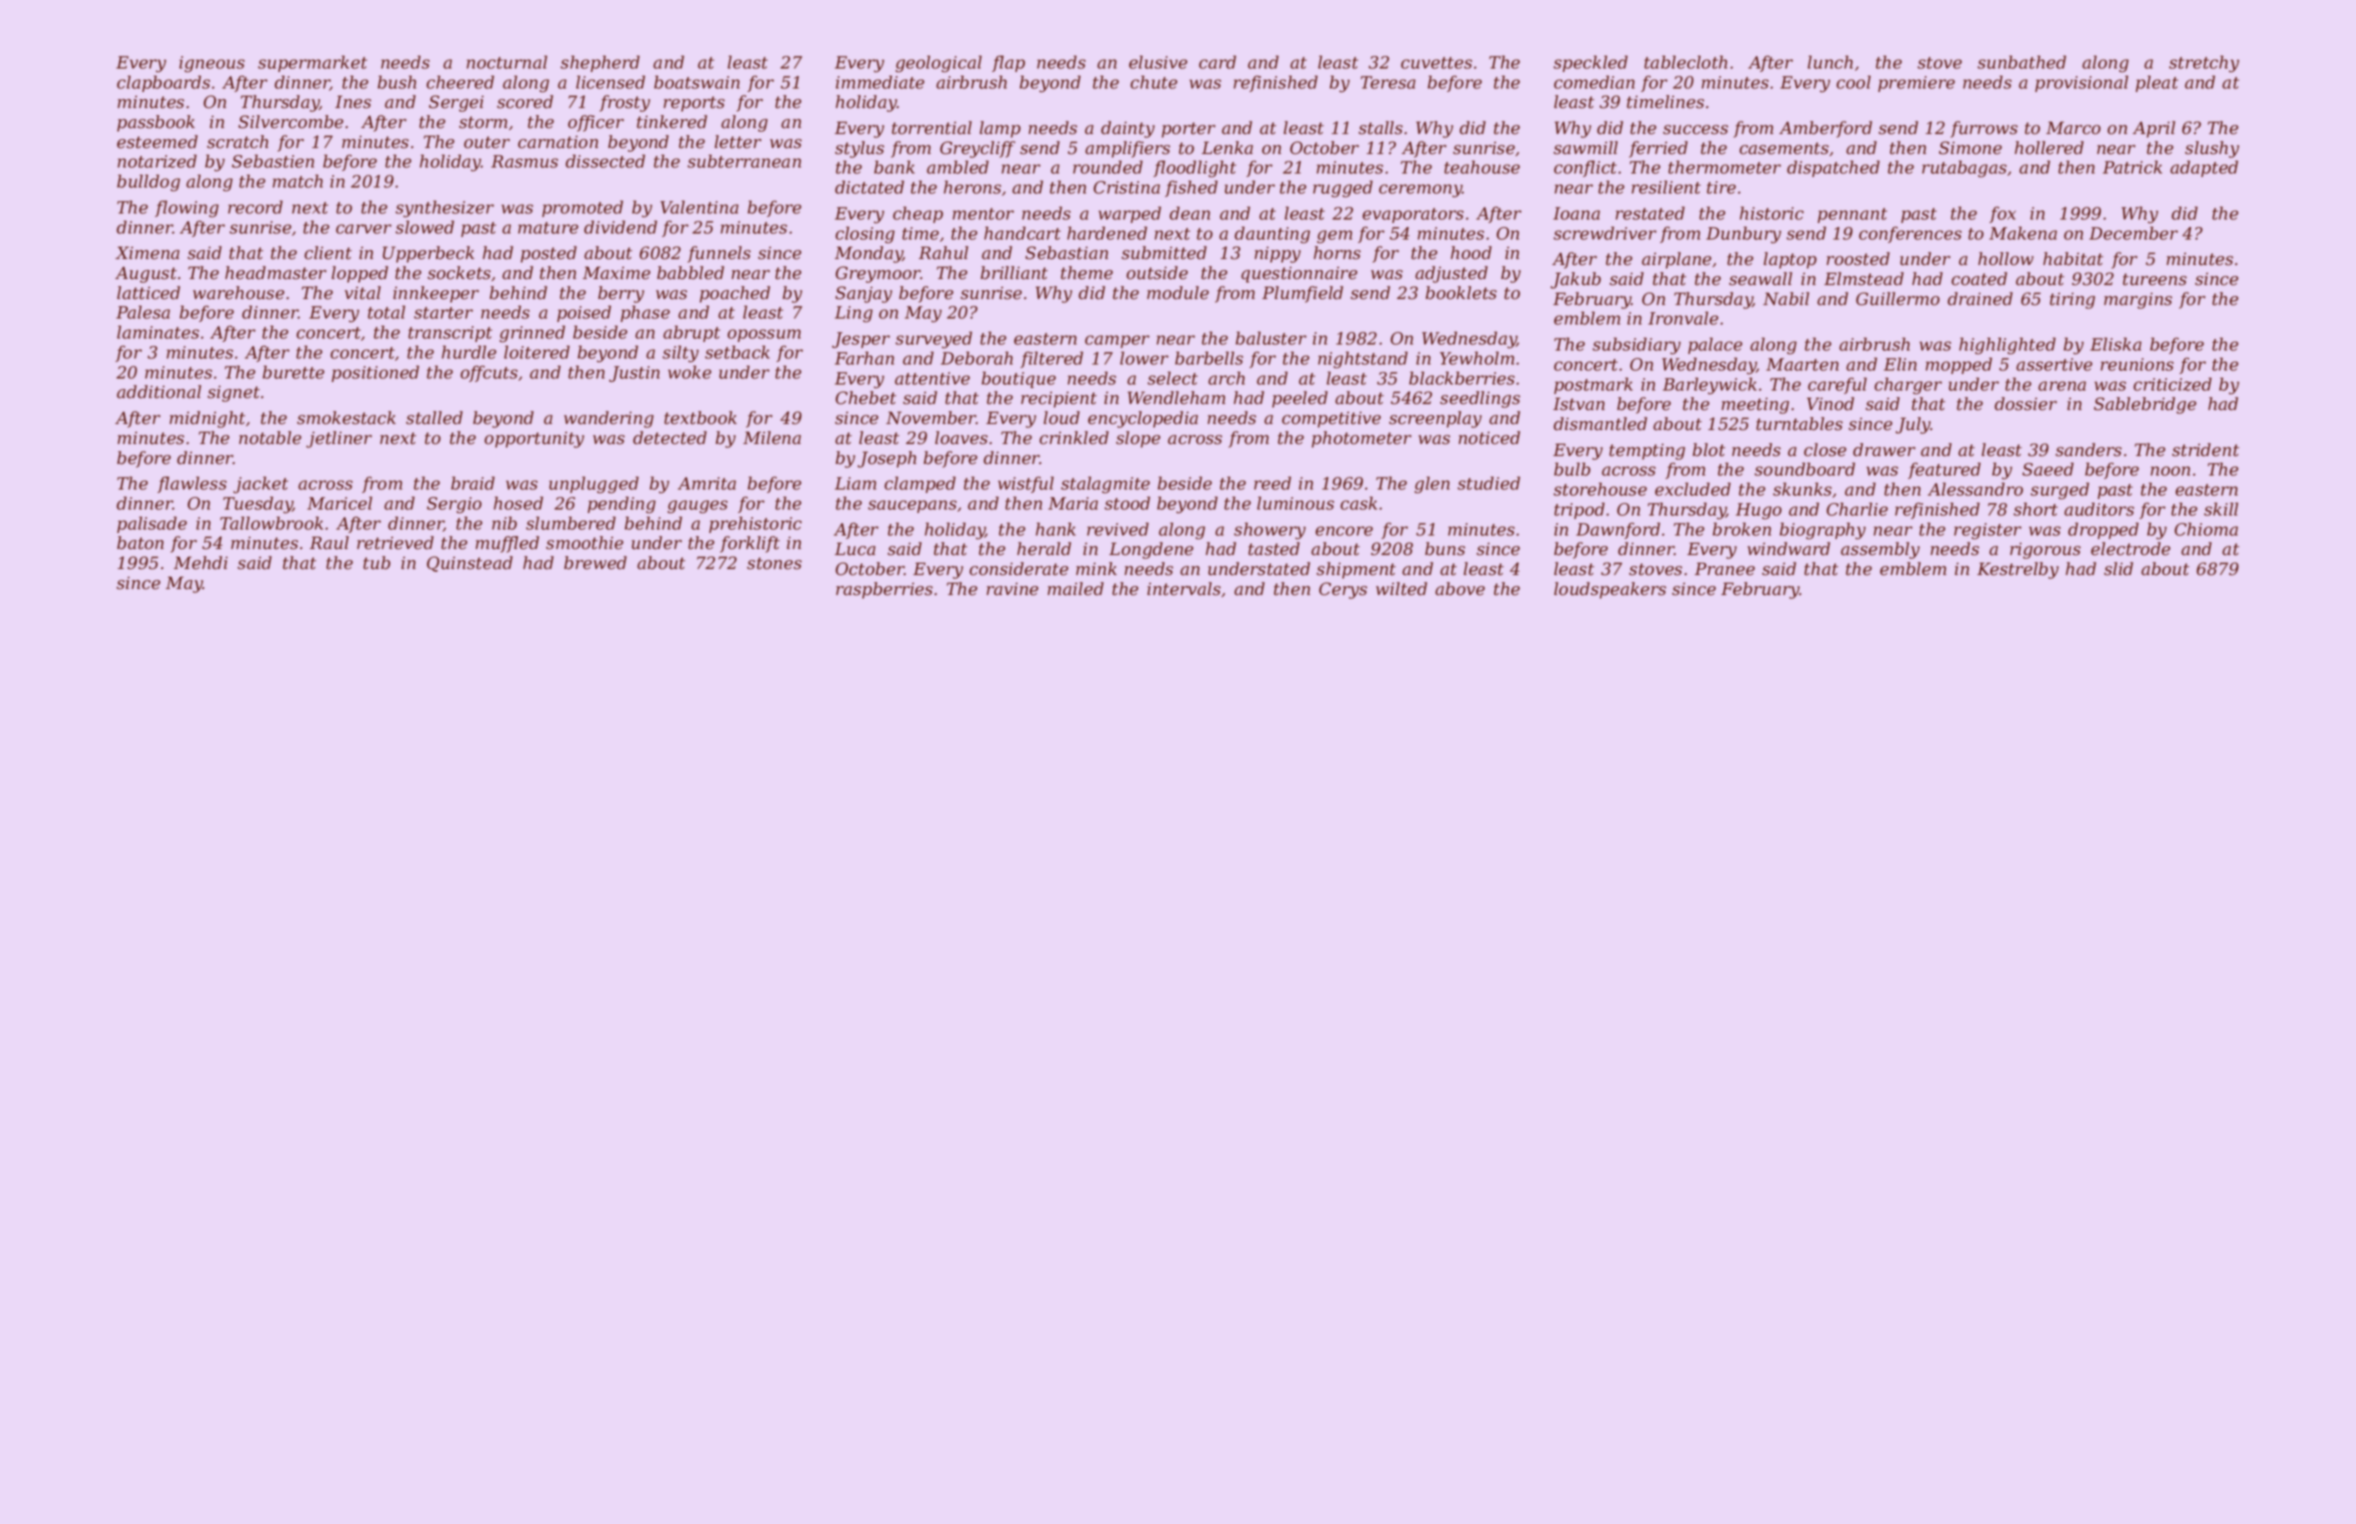  What do you see at coordinates (1685, 62) in the screenshot?
I see `tablecloth` at bounding box center [1685, 62].
